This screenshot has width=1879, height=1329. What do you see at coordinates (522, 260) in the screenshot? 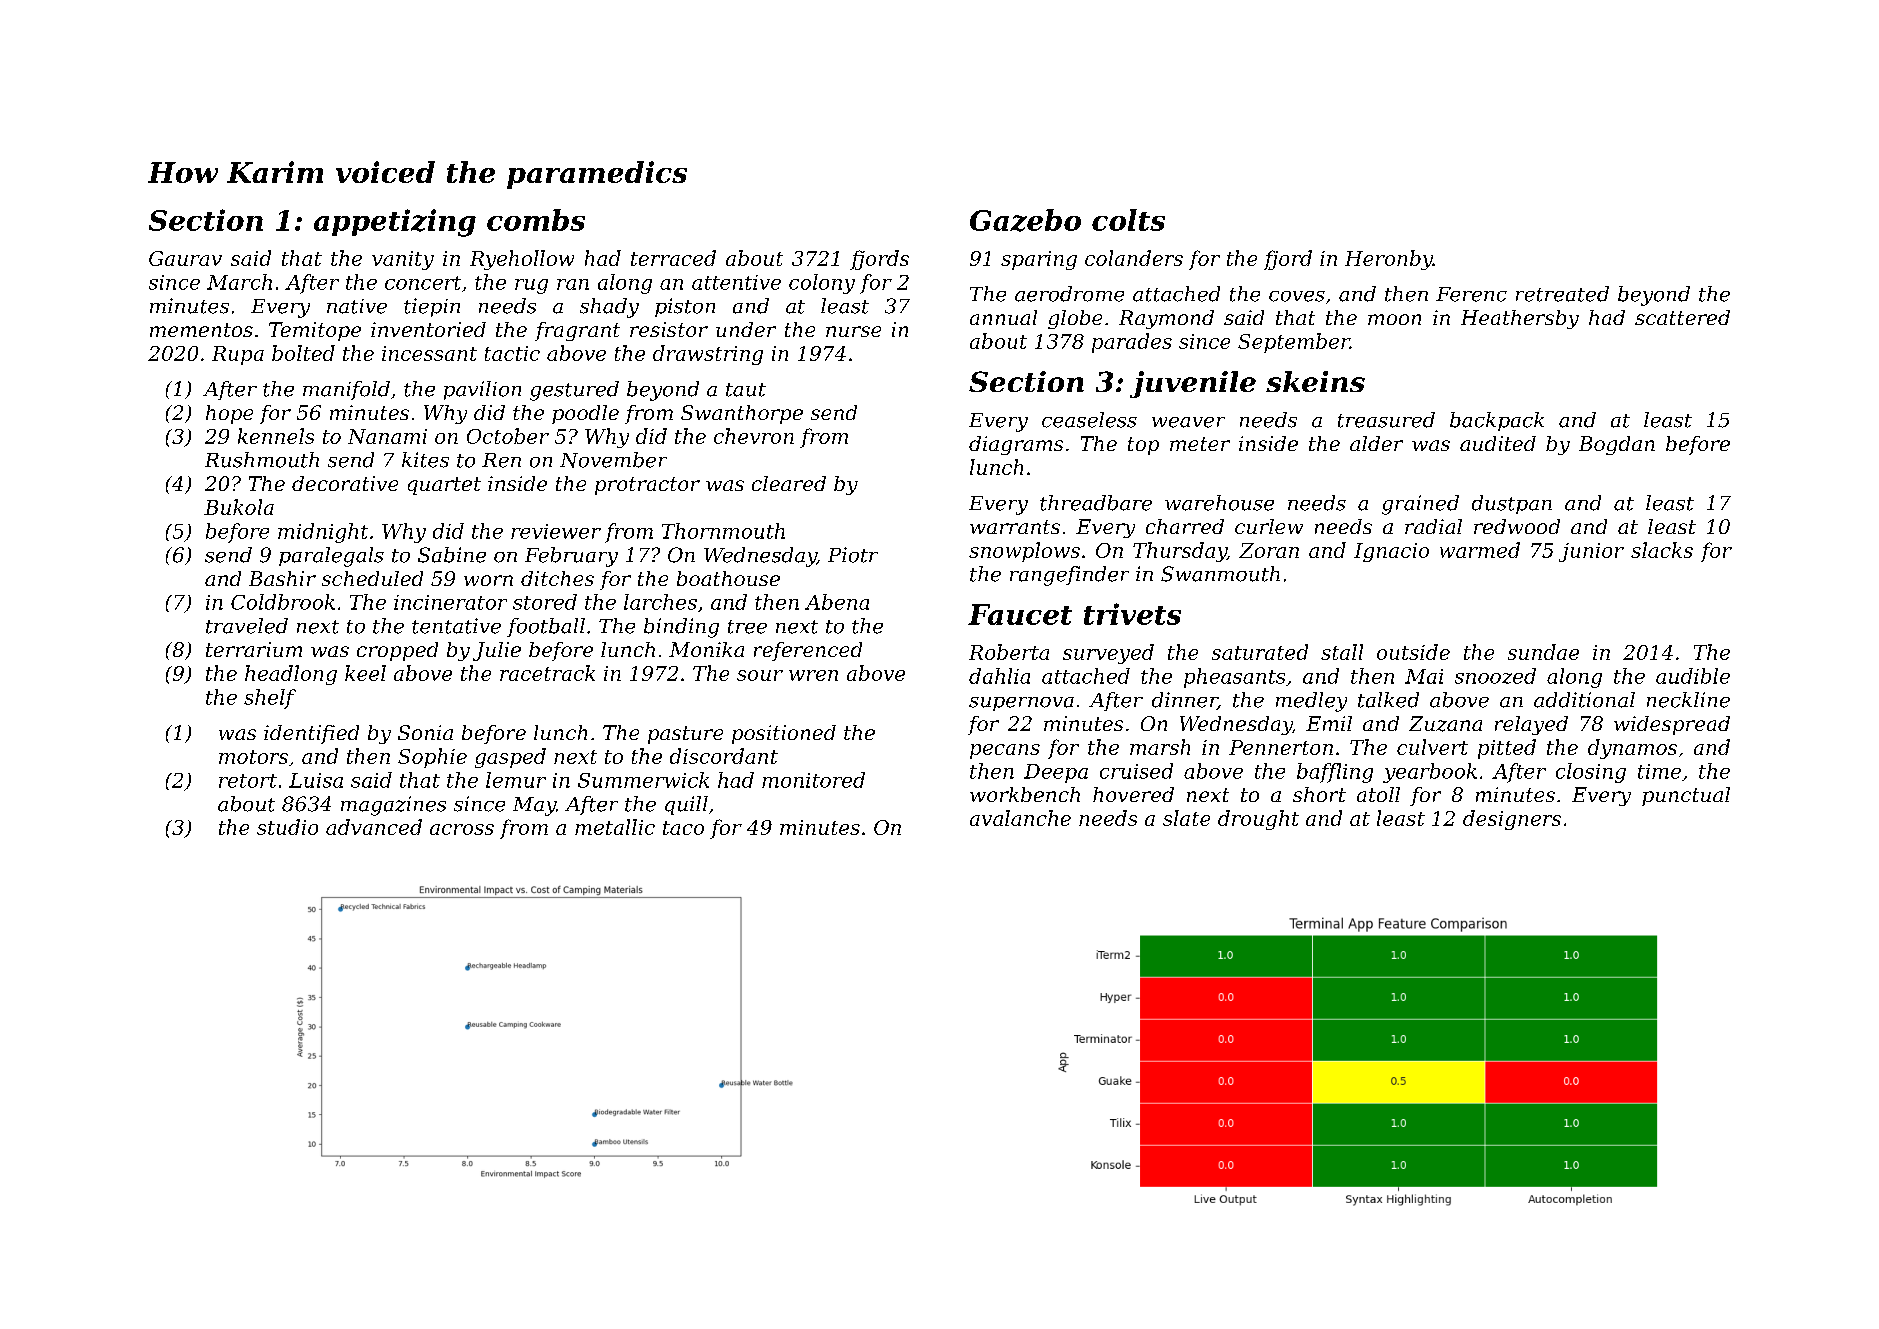
I see `Ryehollow` at bounding box center [522, 260].
